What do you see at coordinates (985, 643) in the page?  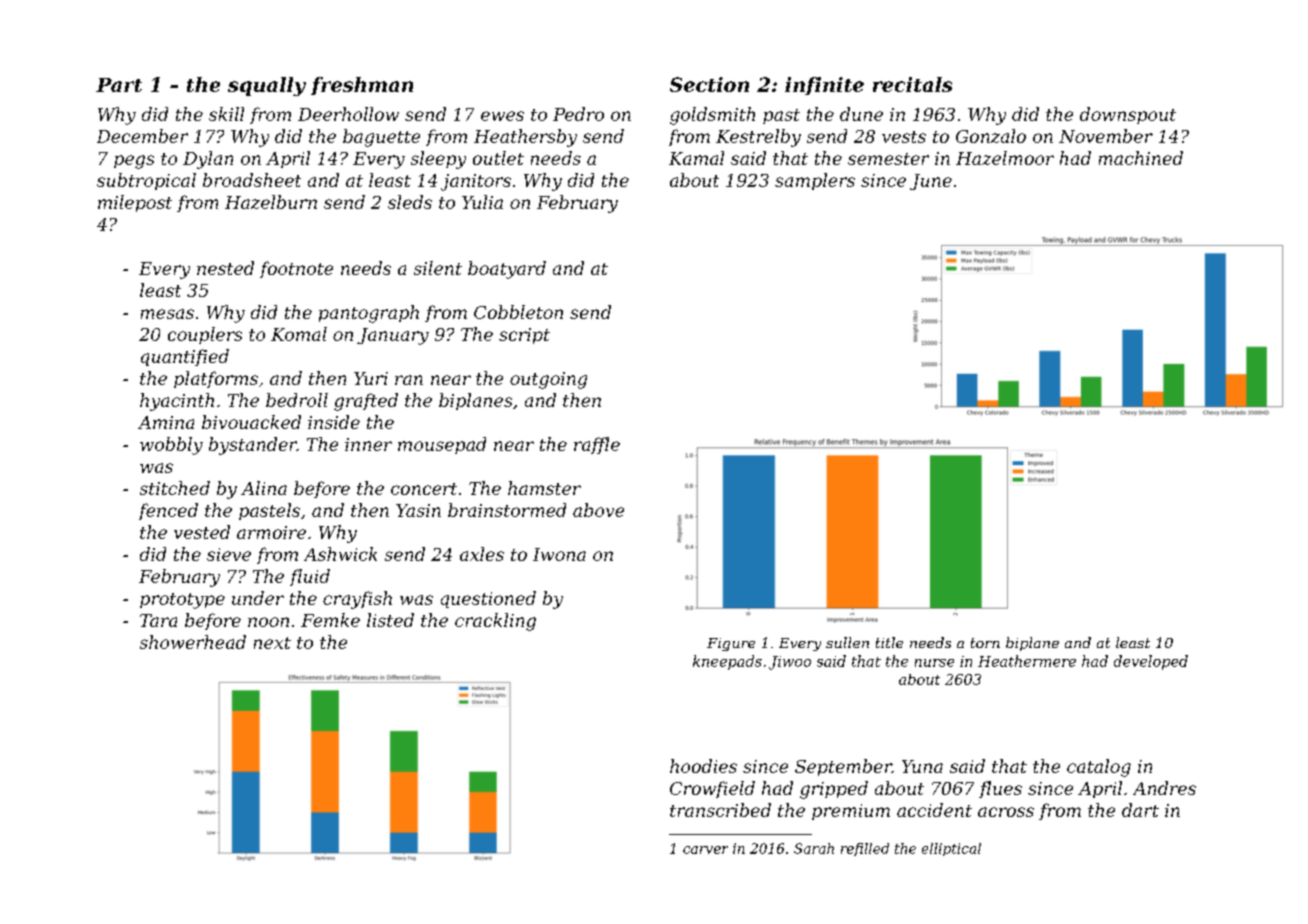 I see `torn` at bounding box center [985, 643].
